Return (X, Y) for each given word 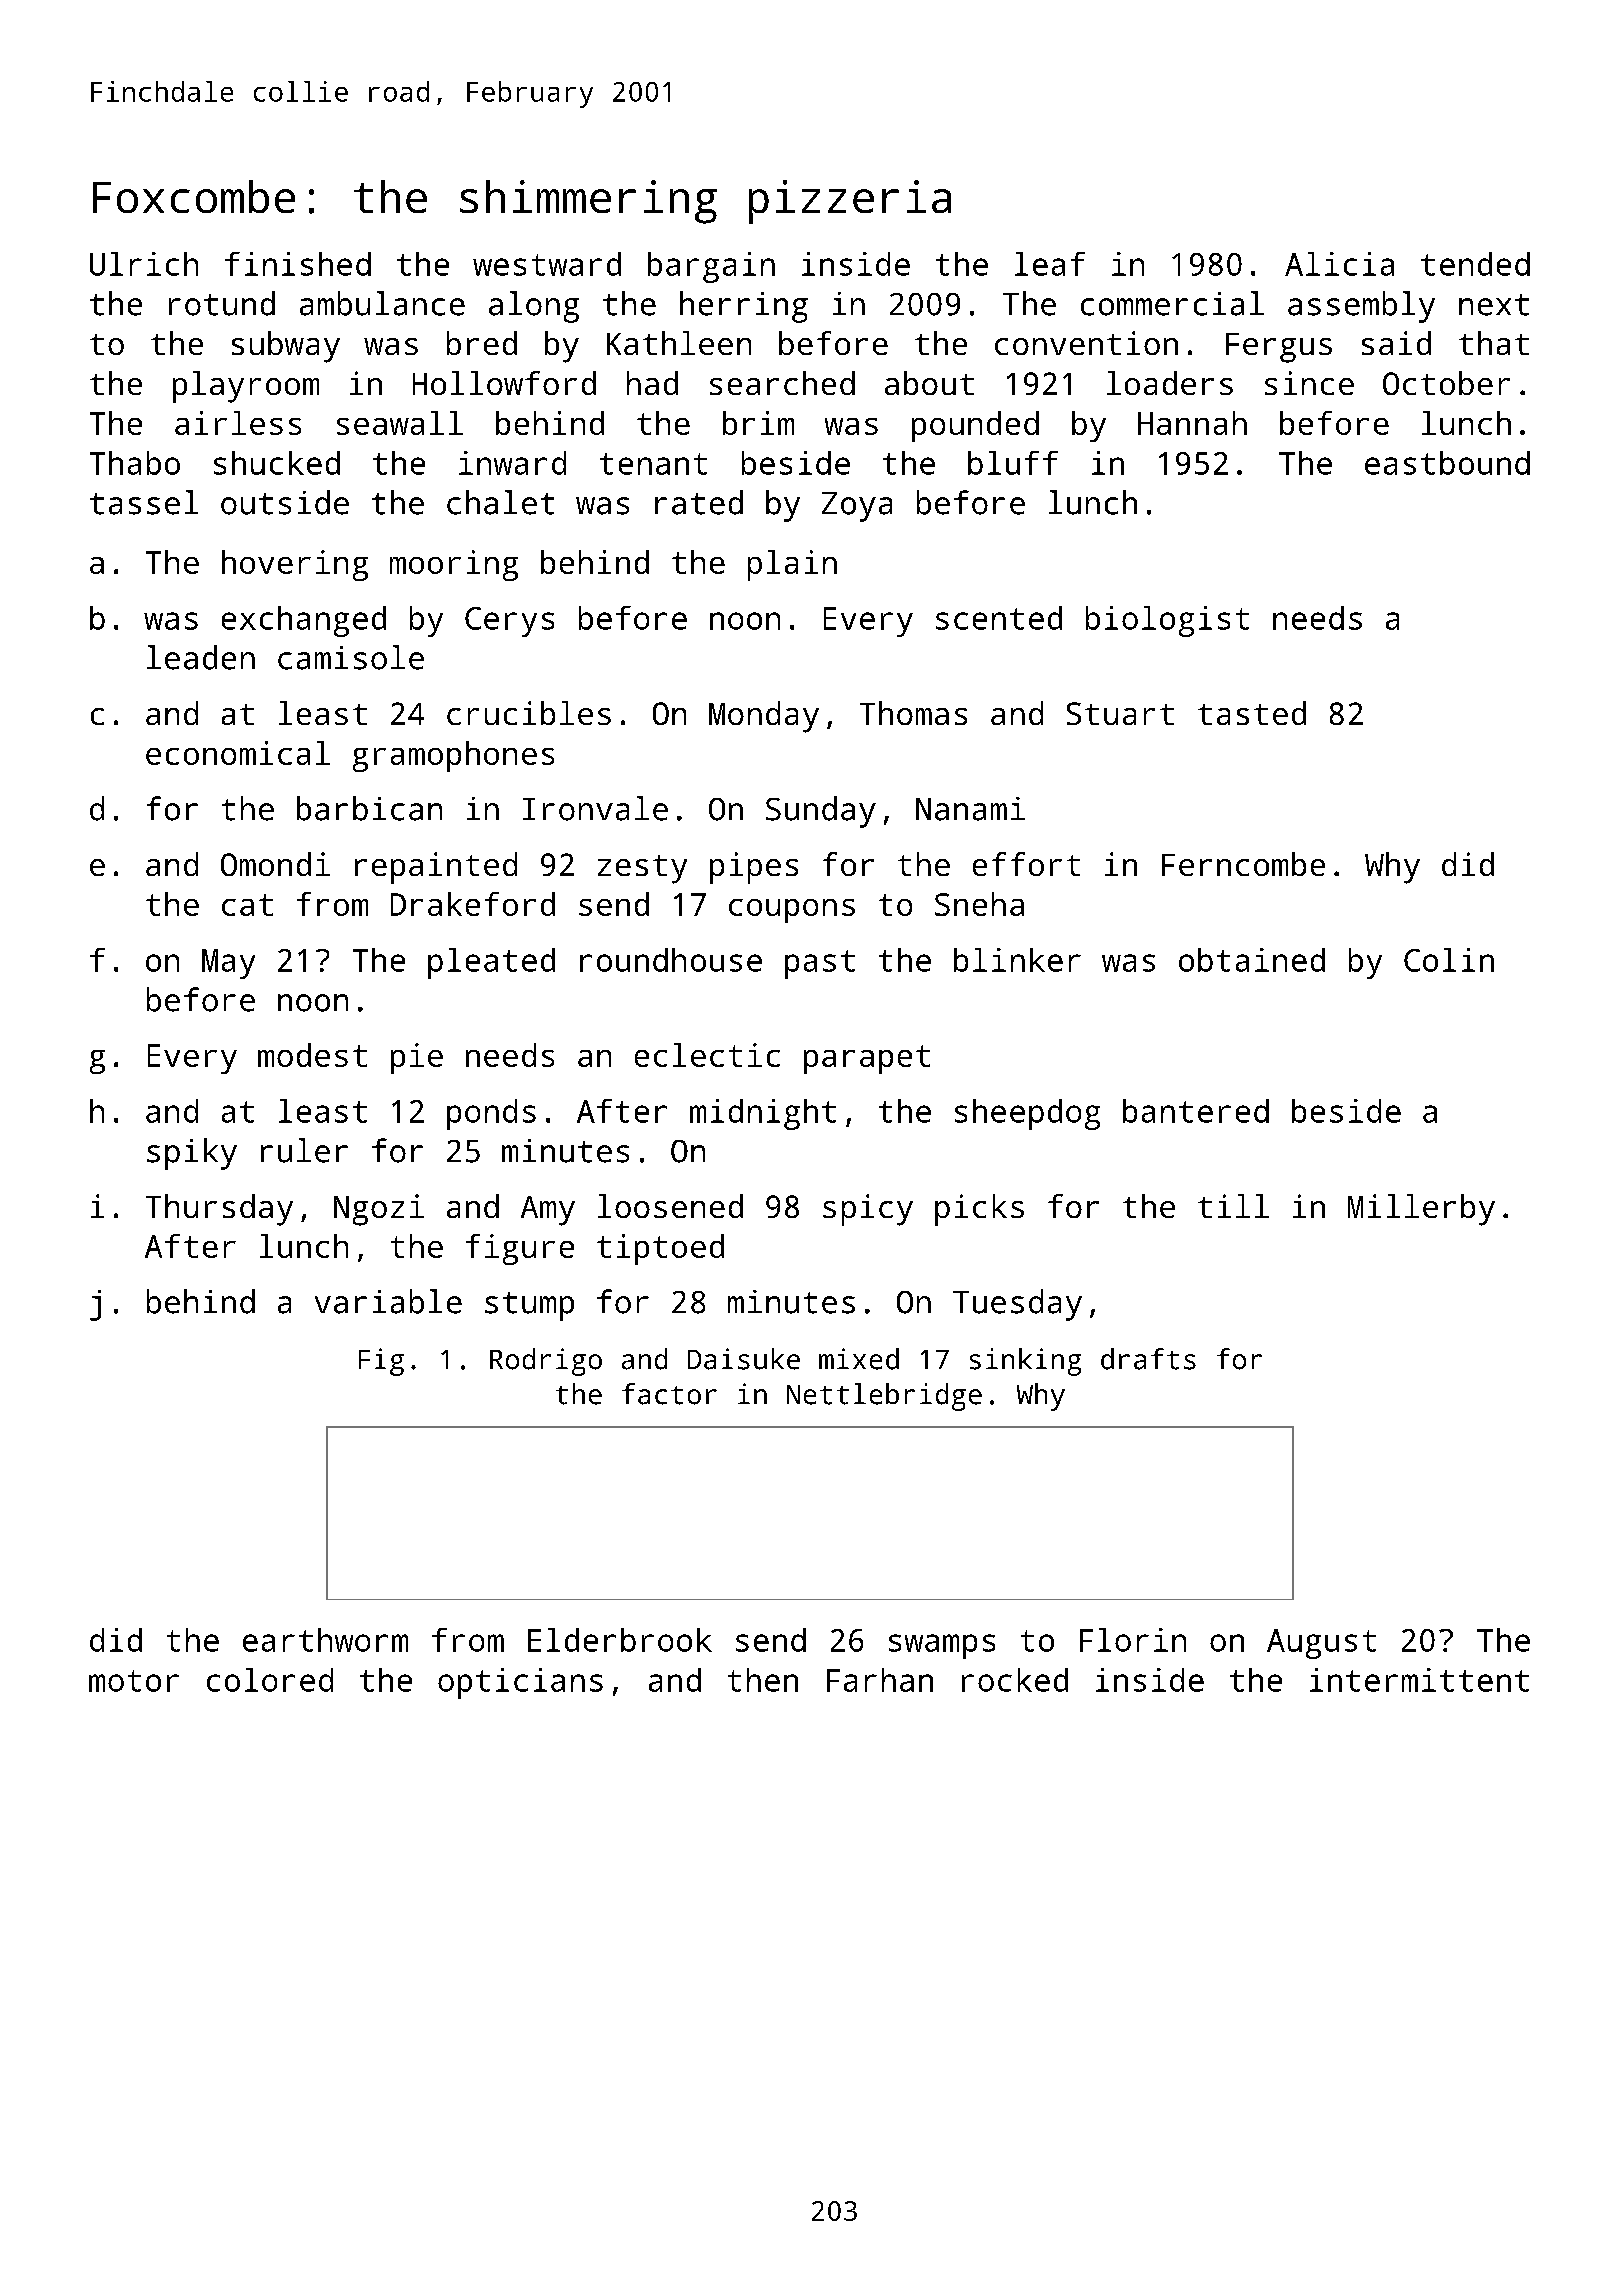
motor (134, 1681)
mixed (859, 1359)
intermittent (1419, 1680)
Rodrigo (546, 1362)
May (228, 964)
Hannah (1192, 423)
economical (238, 753)
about (929, 383)
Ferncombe (1243, 864)
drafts (1148, 1359)
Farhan (880, 1680)
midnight (763, 1114)
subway (286, 347)
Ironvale (595, 808)
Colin (1449, 960)
